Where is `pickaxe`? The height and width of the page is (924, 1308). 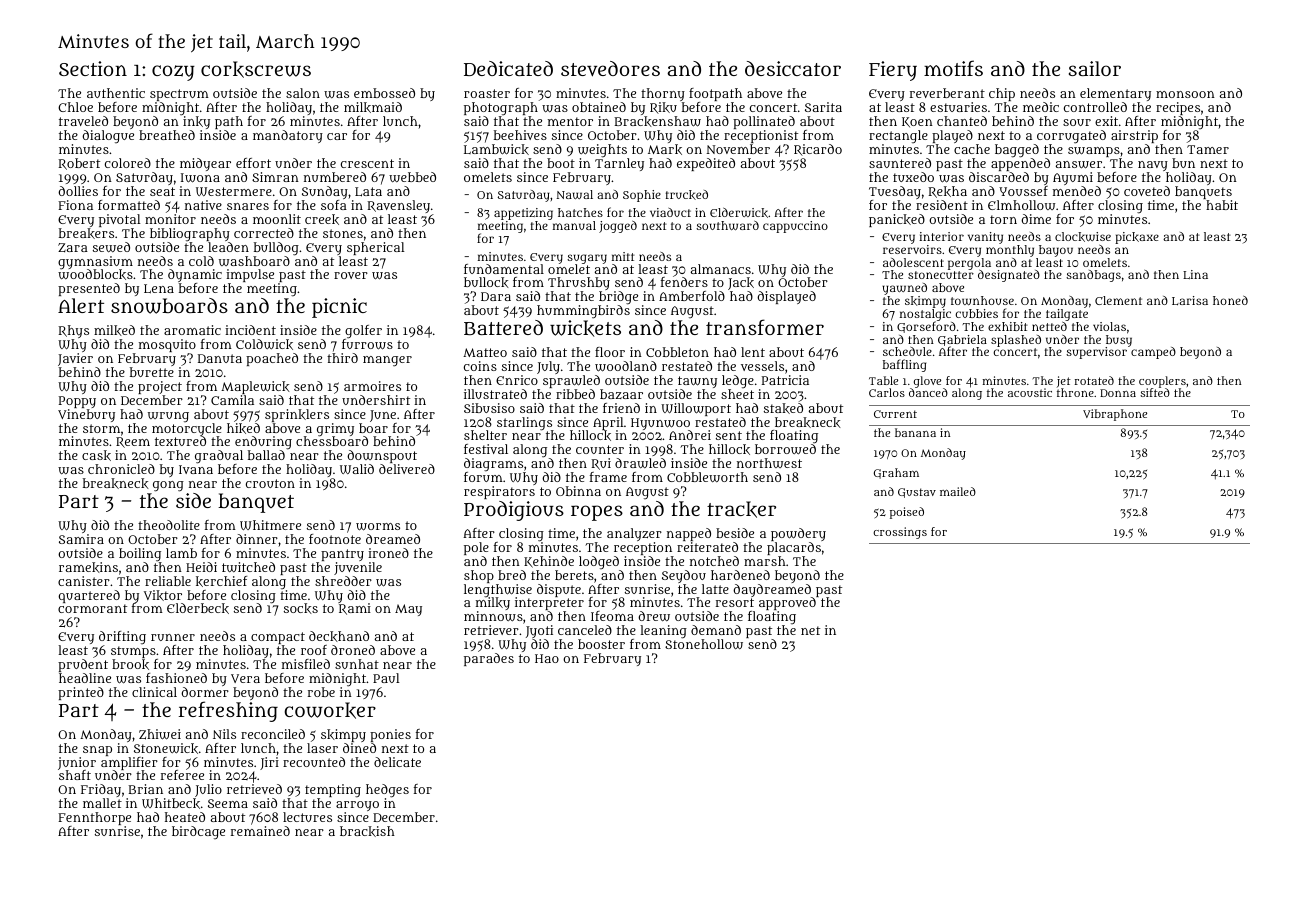
pickaxe is located at coordinates (1137, 238).
